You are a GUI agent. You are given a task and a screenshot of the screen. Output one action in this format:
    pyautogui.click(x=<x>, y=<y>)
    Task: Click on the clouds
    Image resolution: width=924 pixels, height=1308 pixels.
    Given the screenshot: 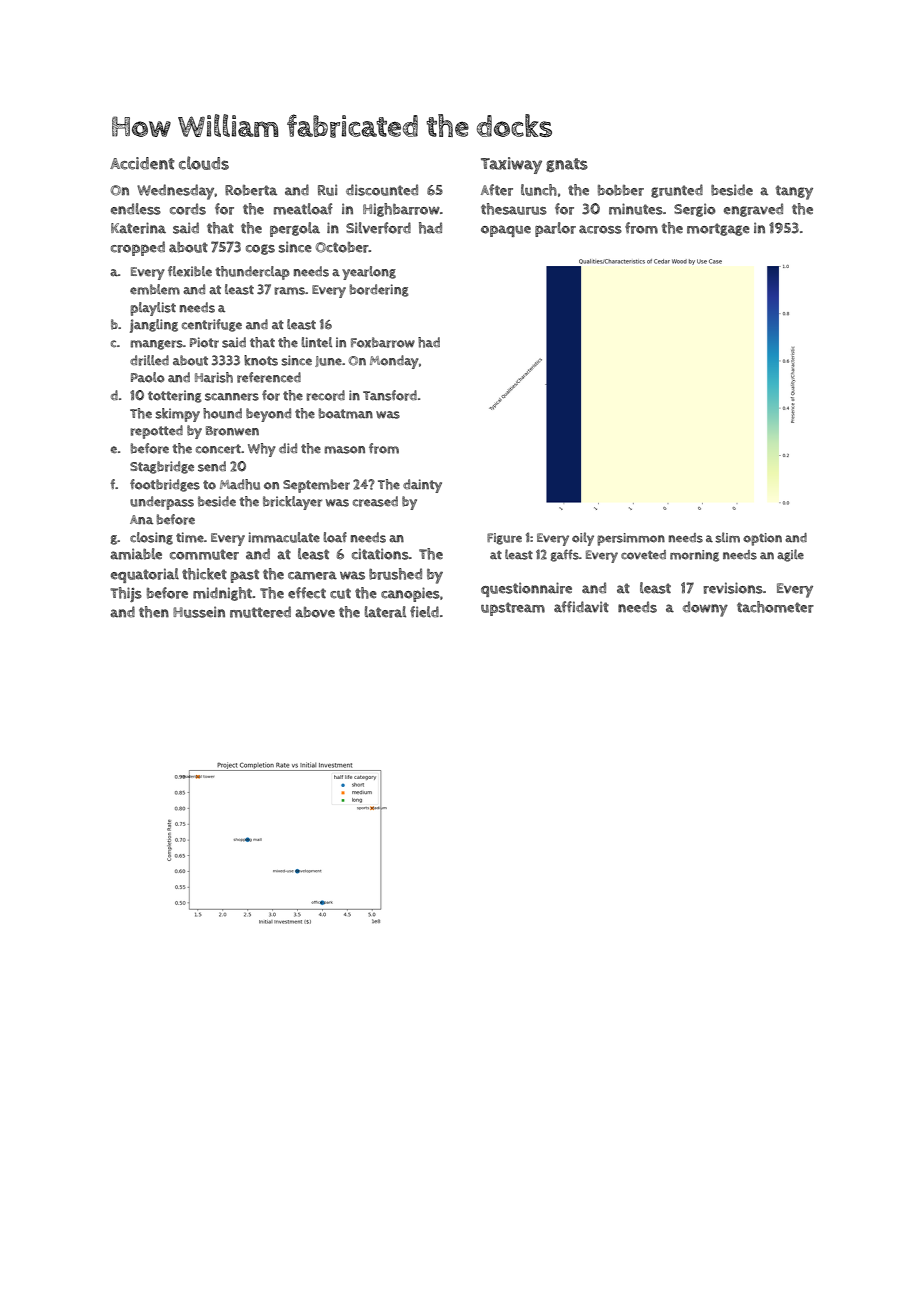 What is the action you would take?
    pyautogui.click(x=204, y=163)
